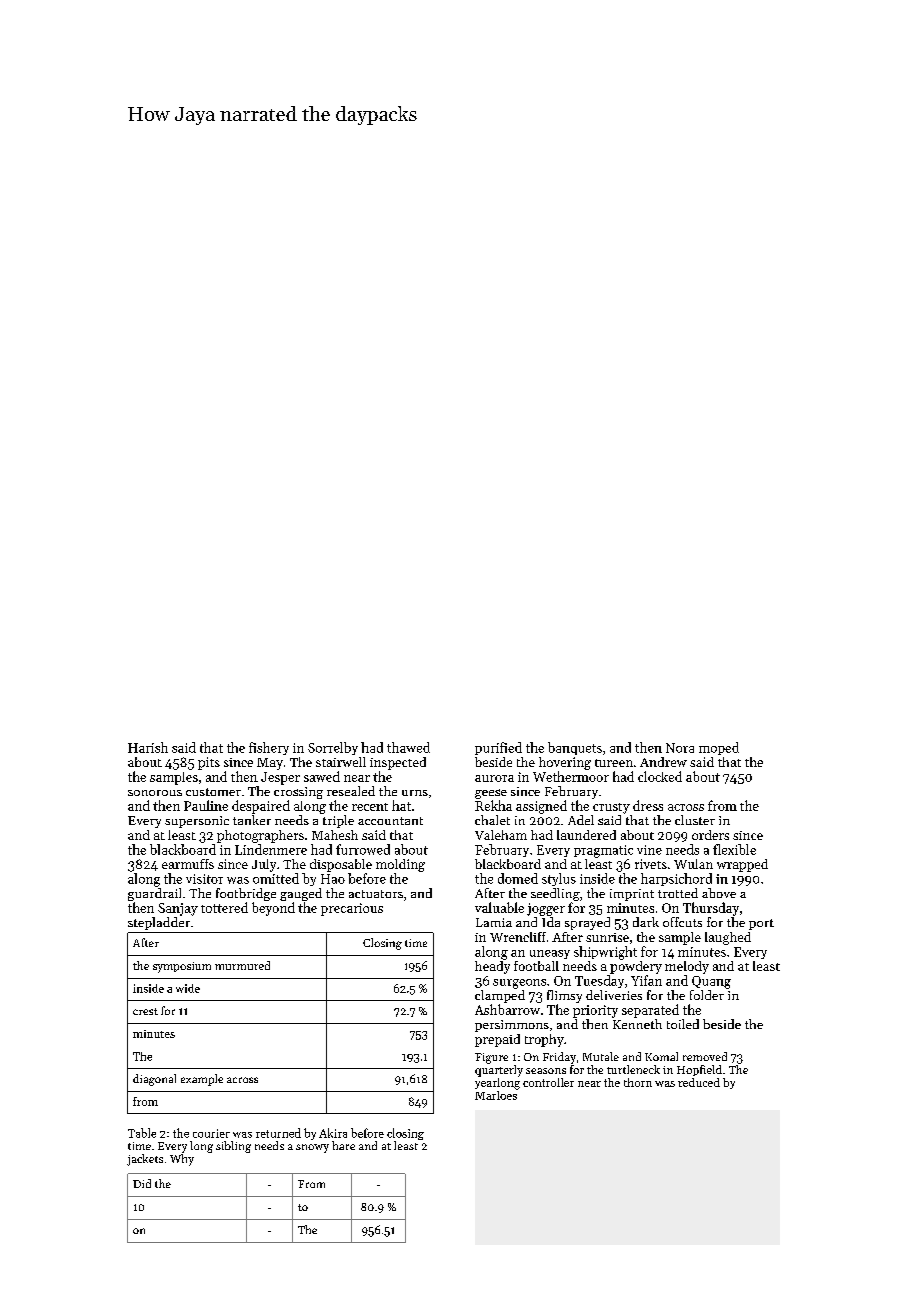 This image has width=908, height=1316. I want to click on example, so click(202, 1080).
